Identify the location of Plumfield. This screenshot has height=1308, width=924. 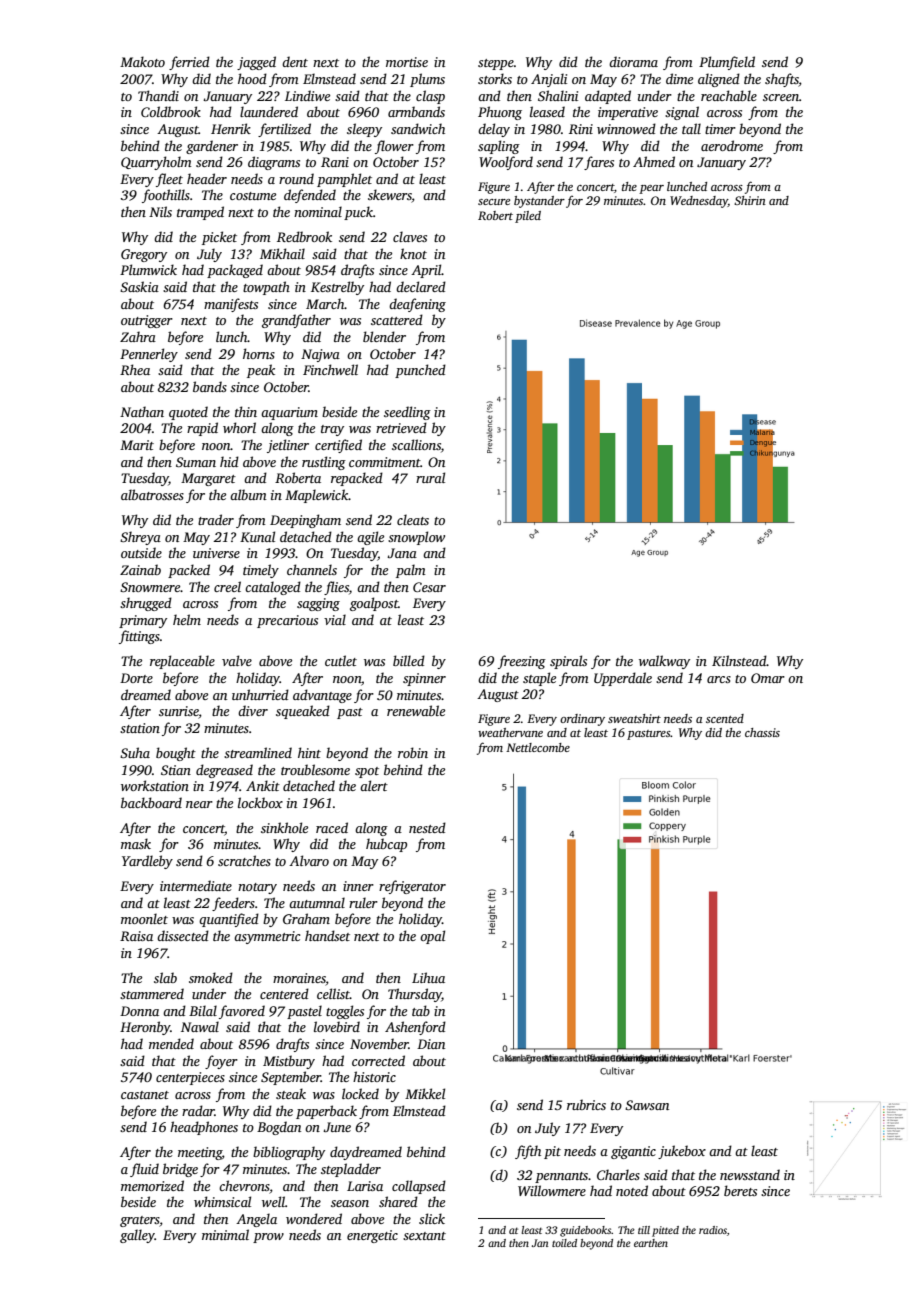
(727, 63).
